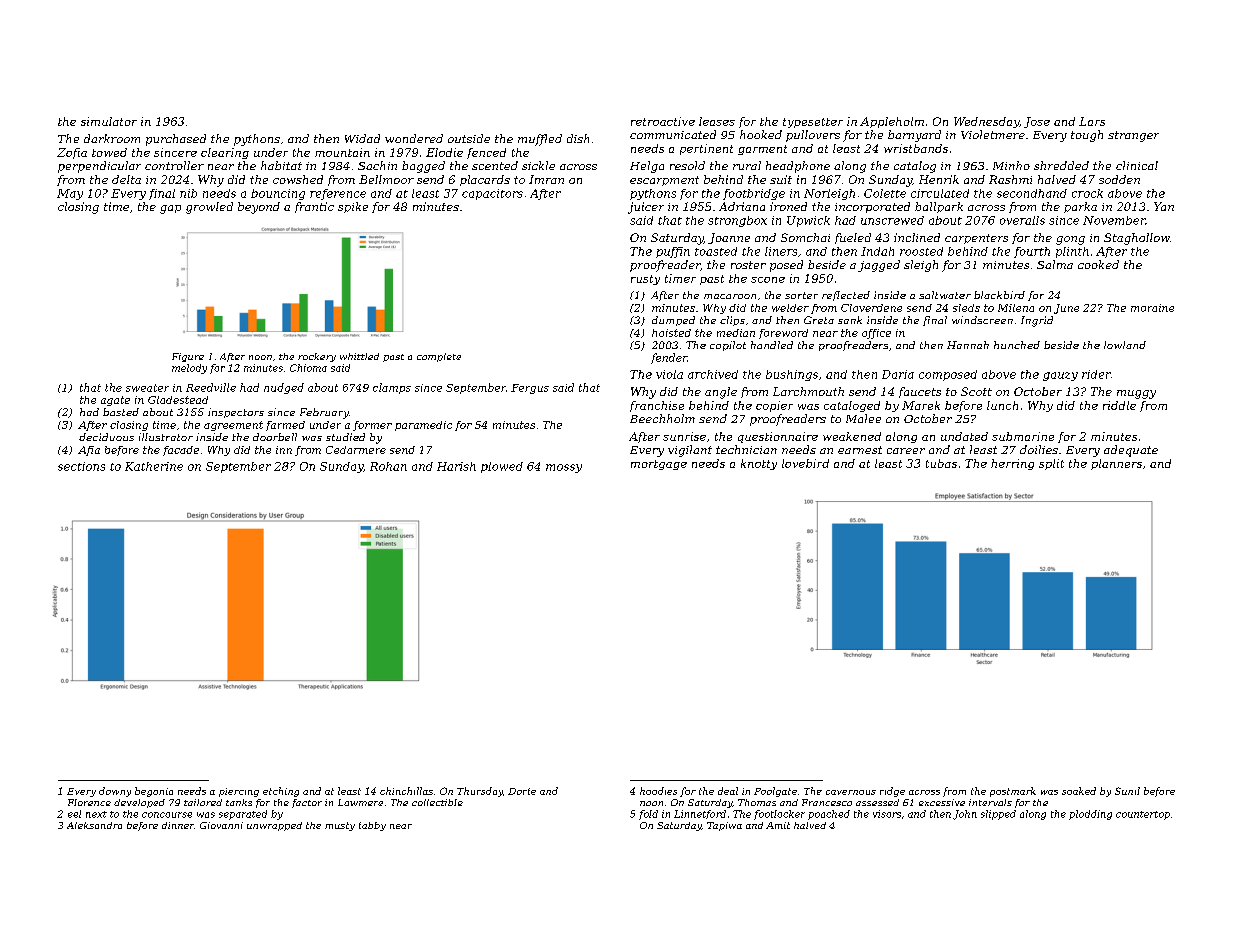  Describe the element at coordinates (728, 791) in the screenshot. I see `deal` at that location.
